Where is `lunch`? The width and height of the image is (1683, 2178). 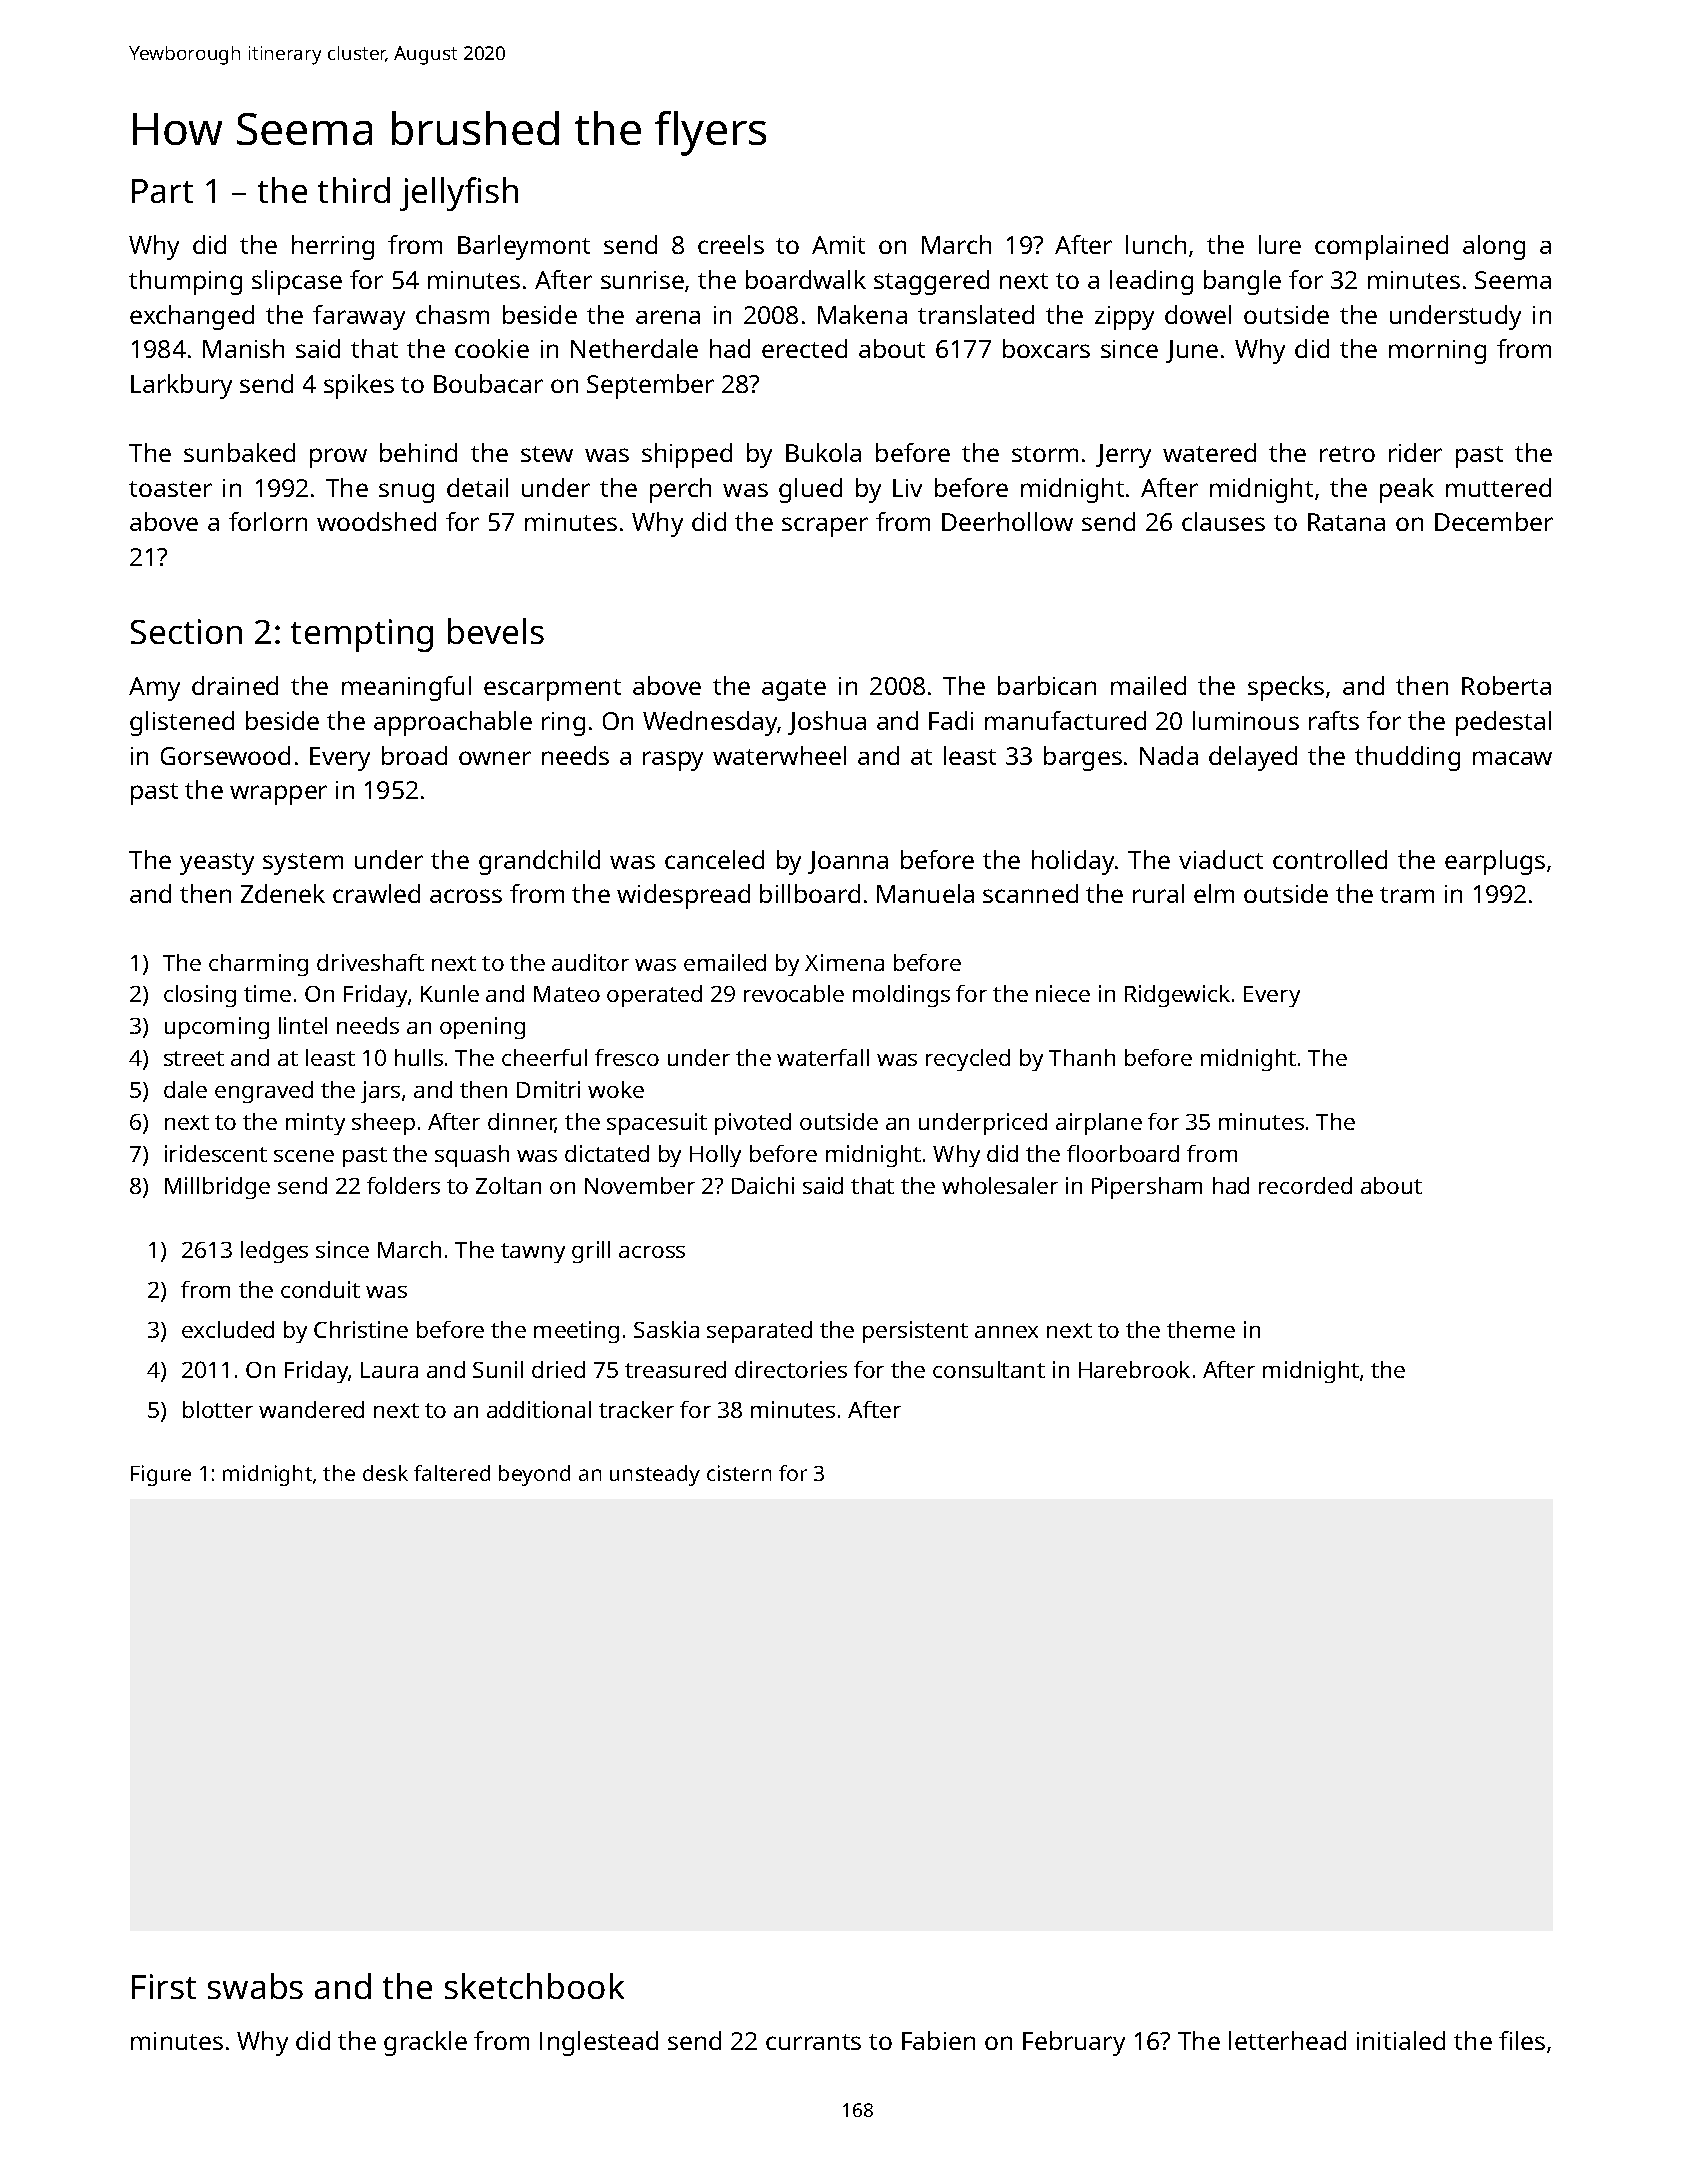
lunch is located at coordinates (1156, 244).
